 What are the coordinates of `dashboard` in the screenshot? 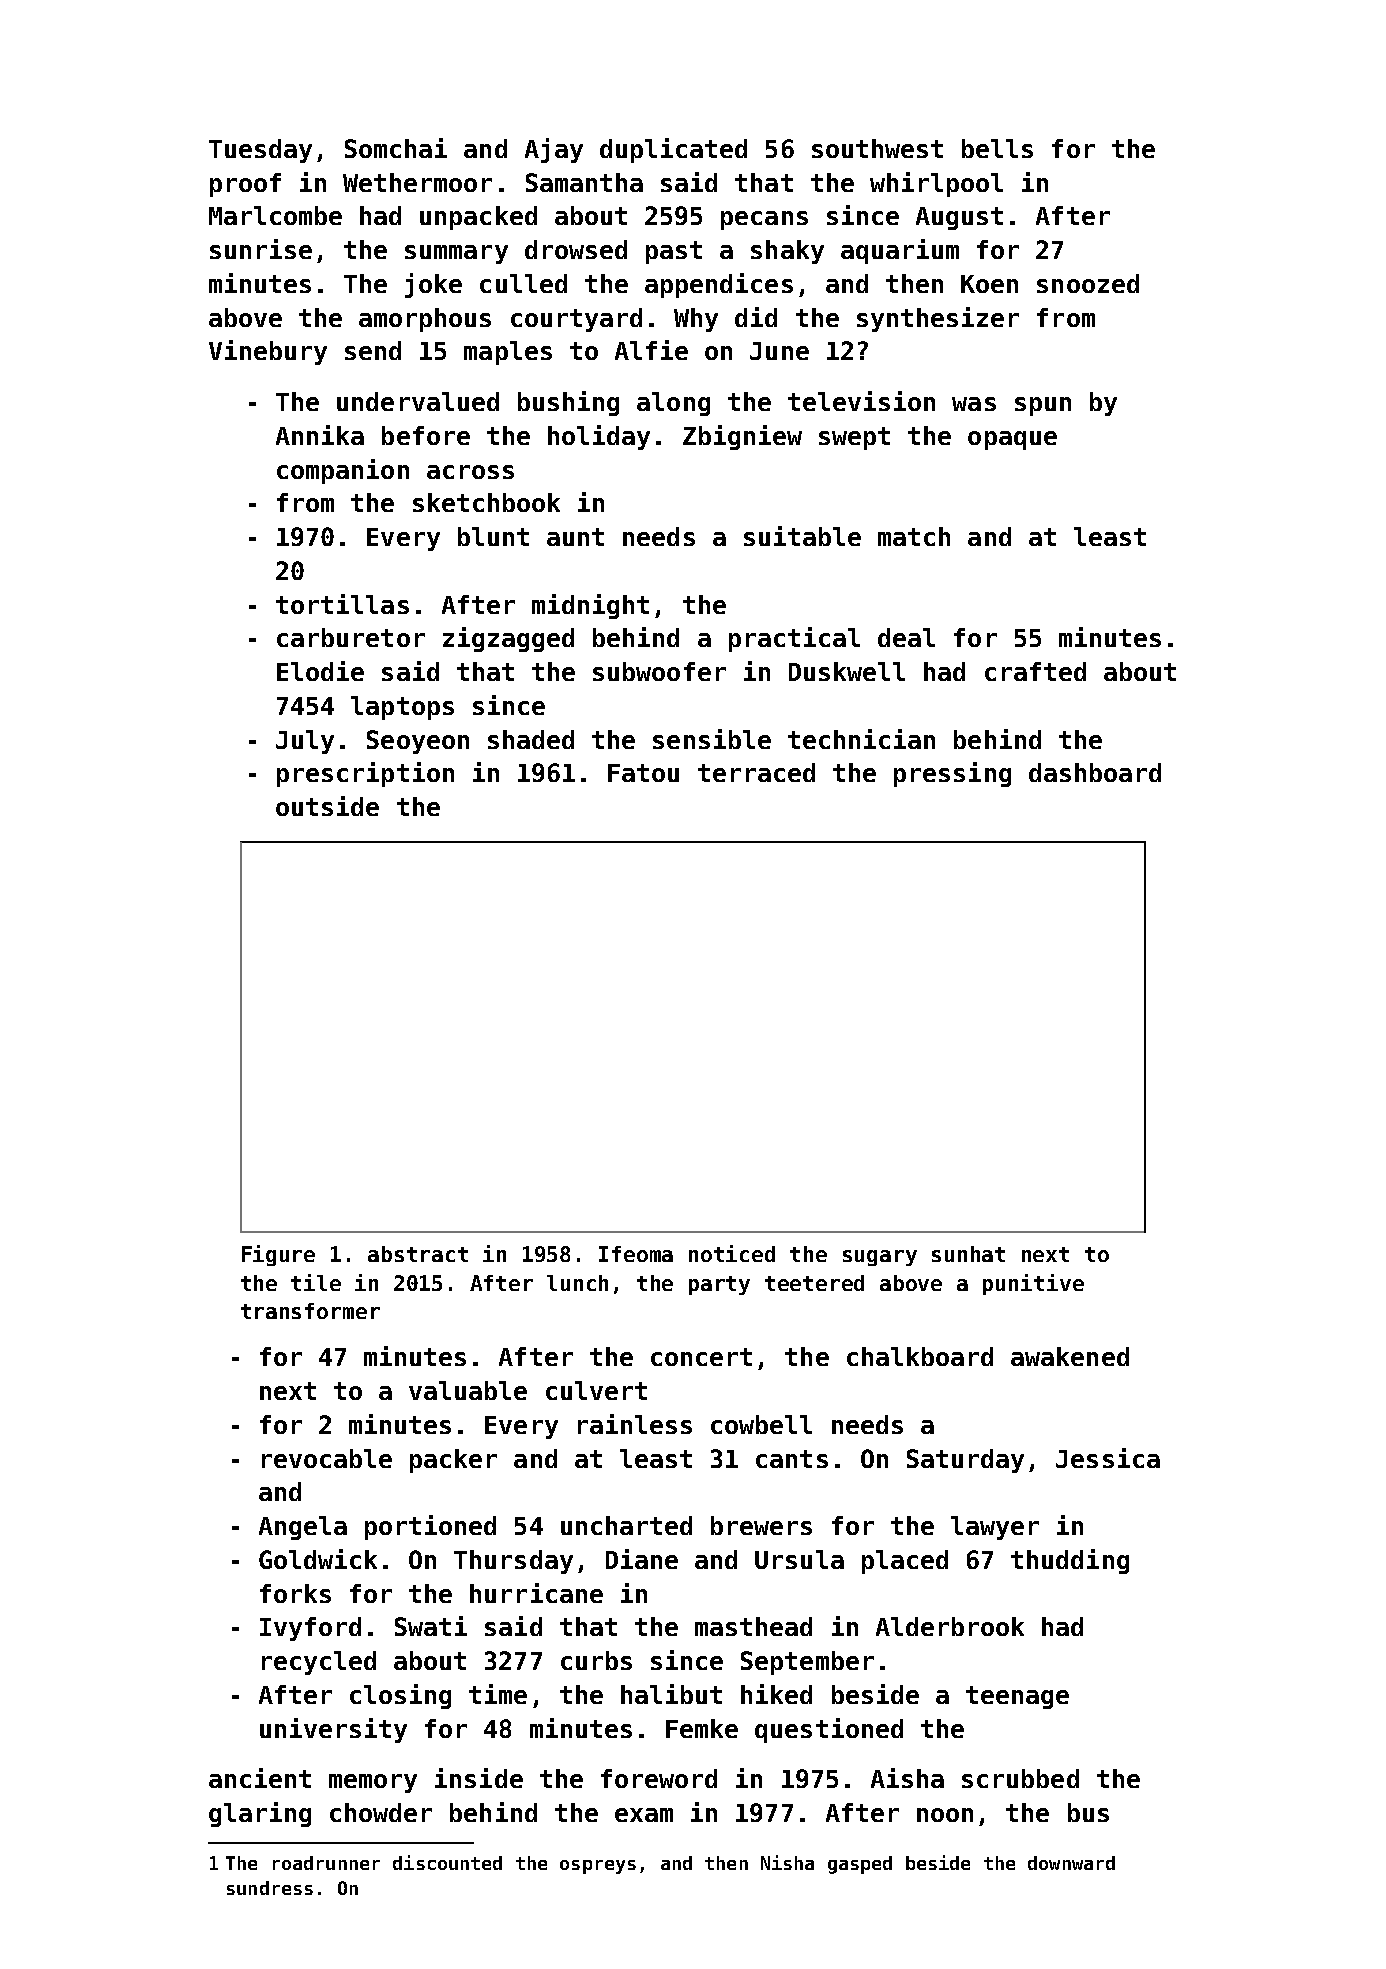 It's located at (1095, 772).
